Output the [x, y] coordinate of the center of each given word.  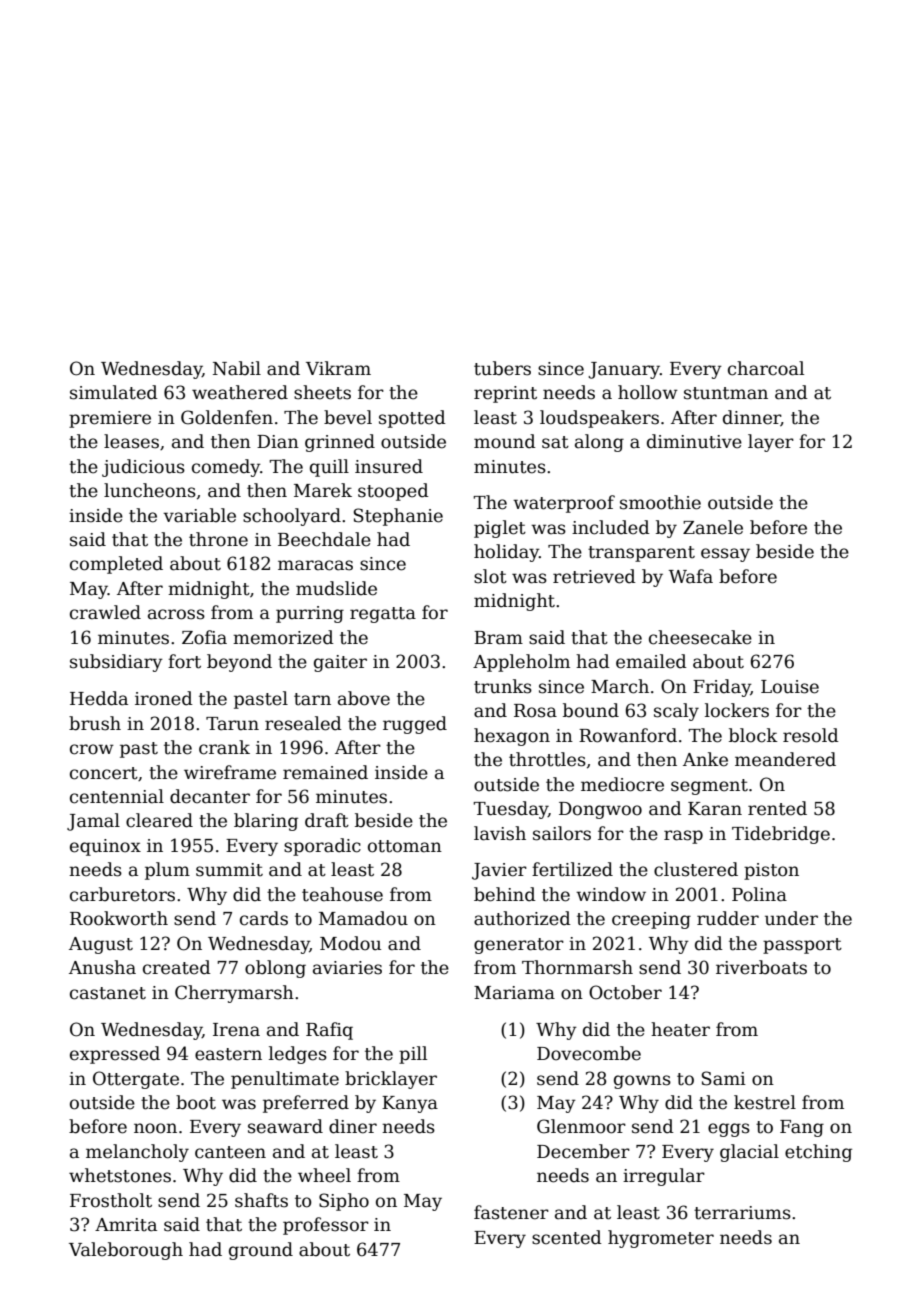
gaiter [340, 663]
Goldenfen [227, 417]
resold [811, 735]
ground [261, 1251]
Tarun [232, 724]
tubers [502, 368]
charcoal [766, 368]
